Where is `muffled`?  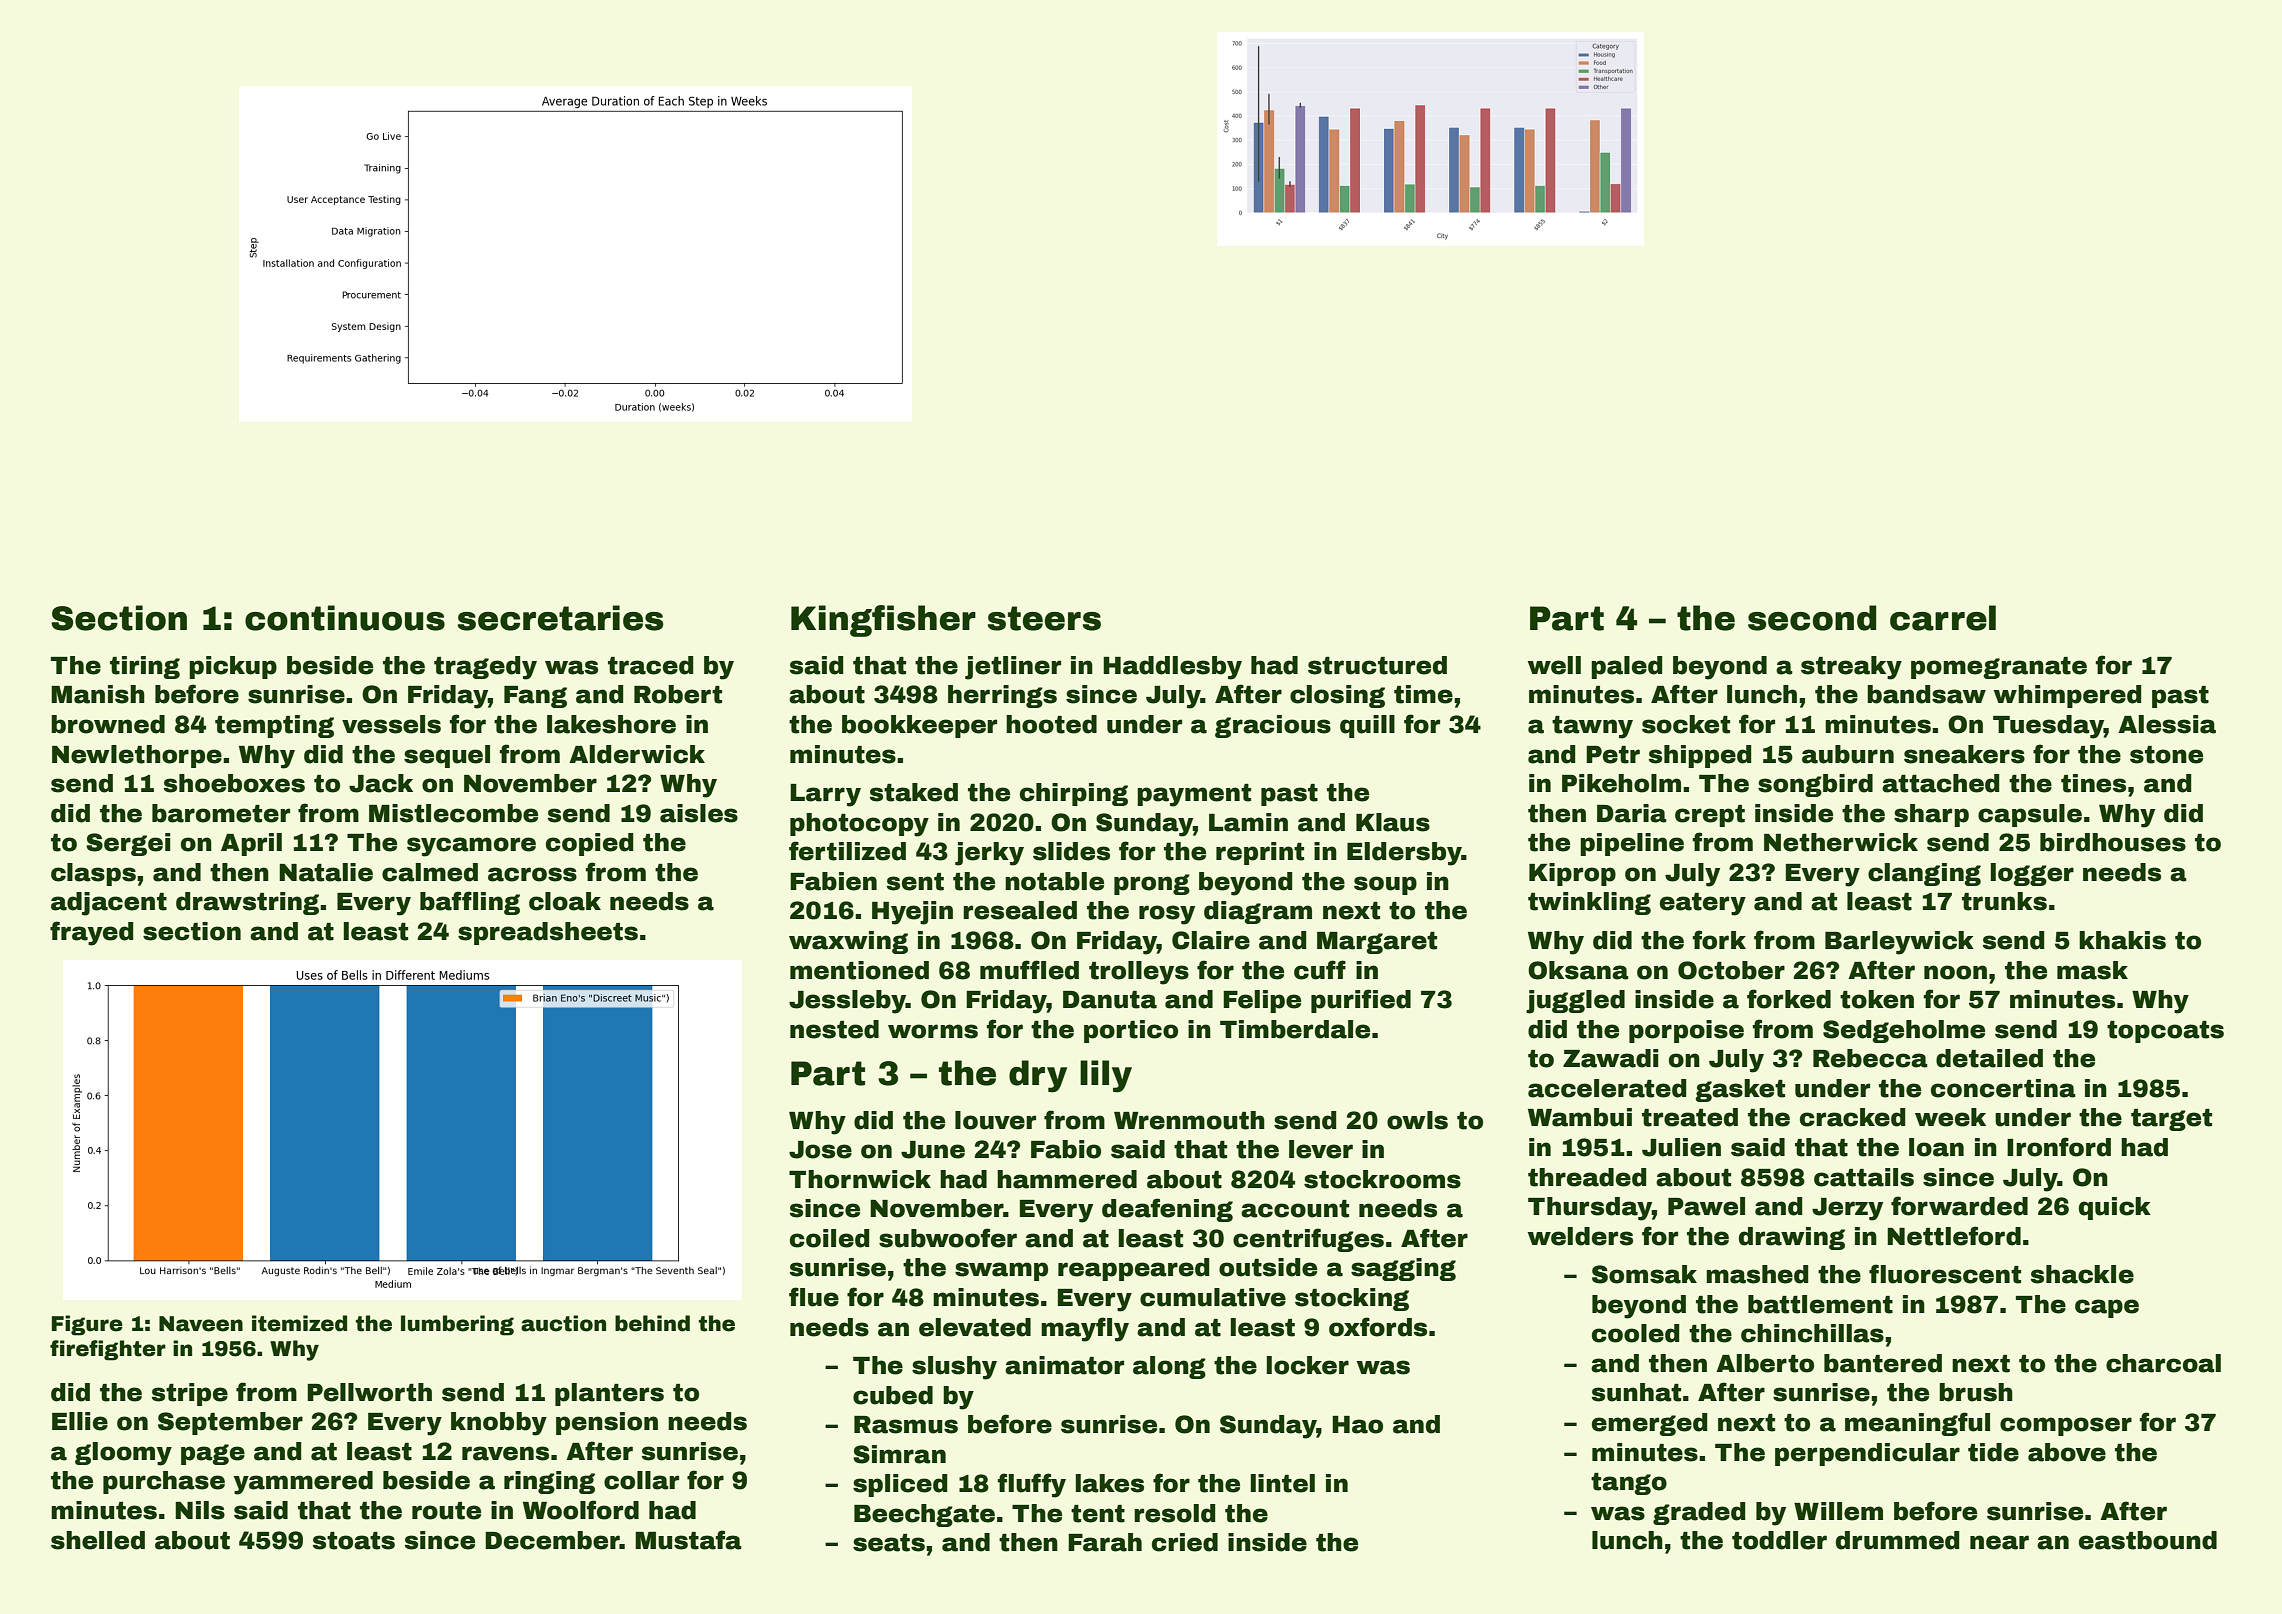
muffled is located at coordinates (1029, 970).
